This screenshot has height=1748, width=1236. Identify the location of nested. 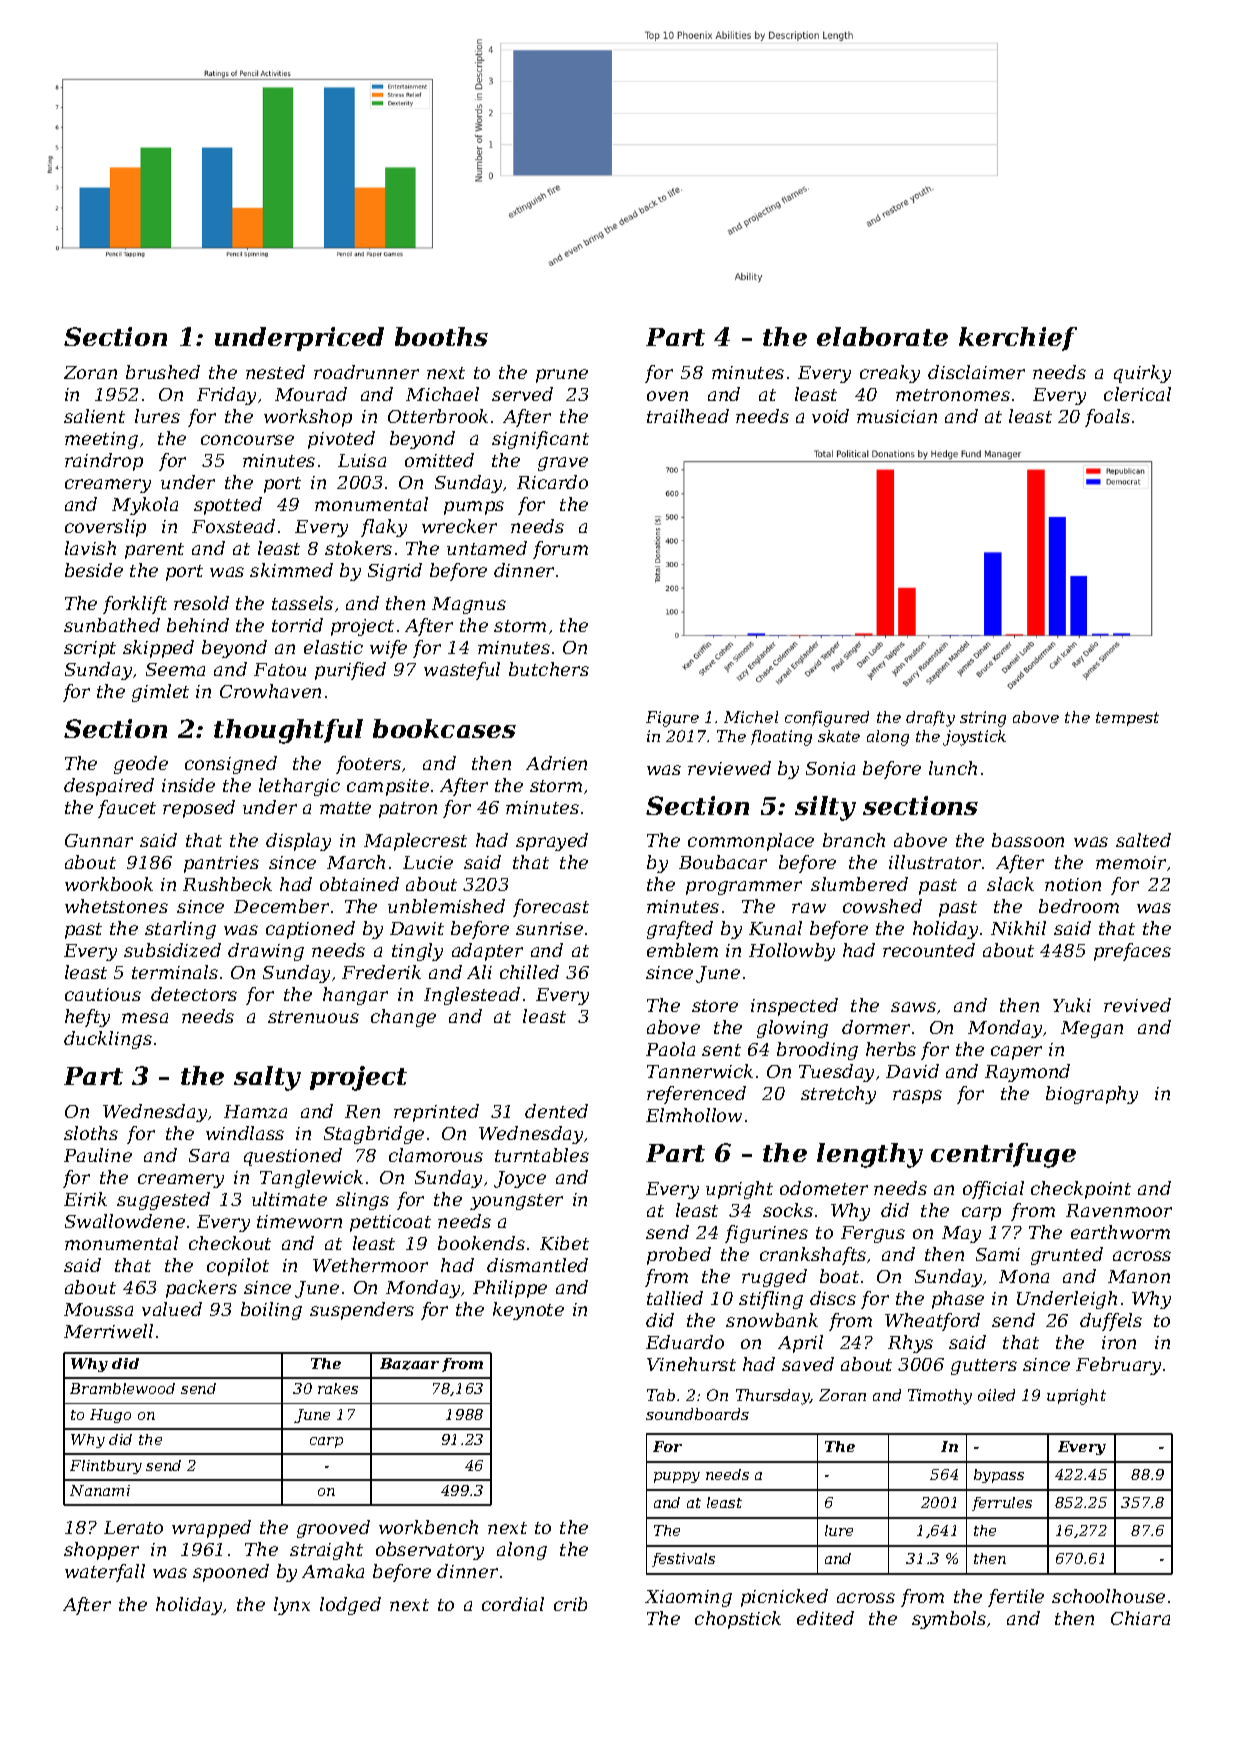
(275, 372).
